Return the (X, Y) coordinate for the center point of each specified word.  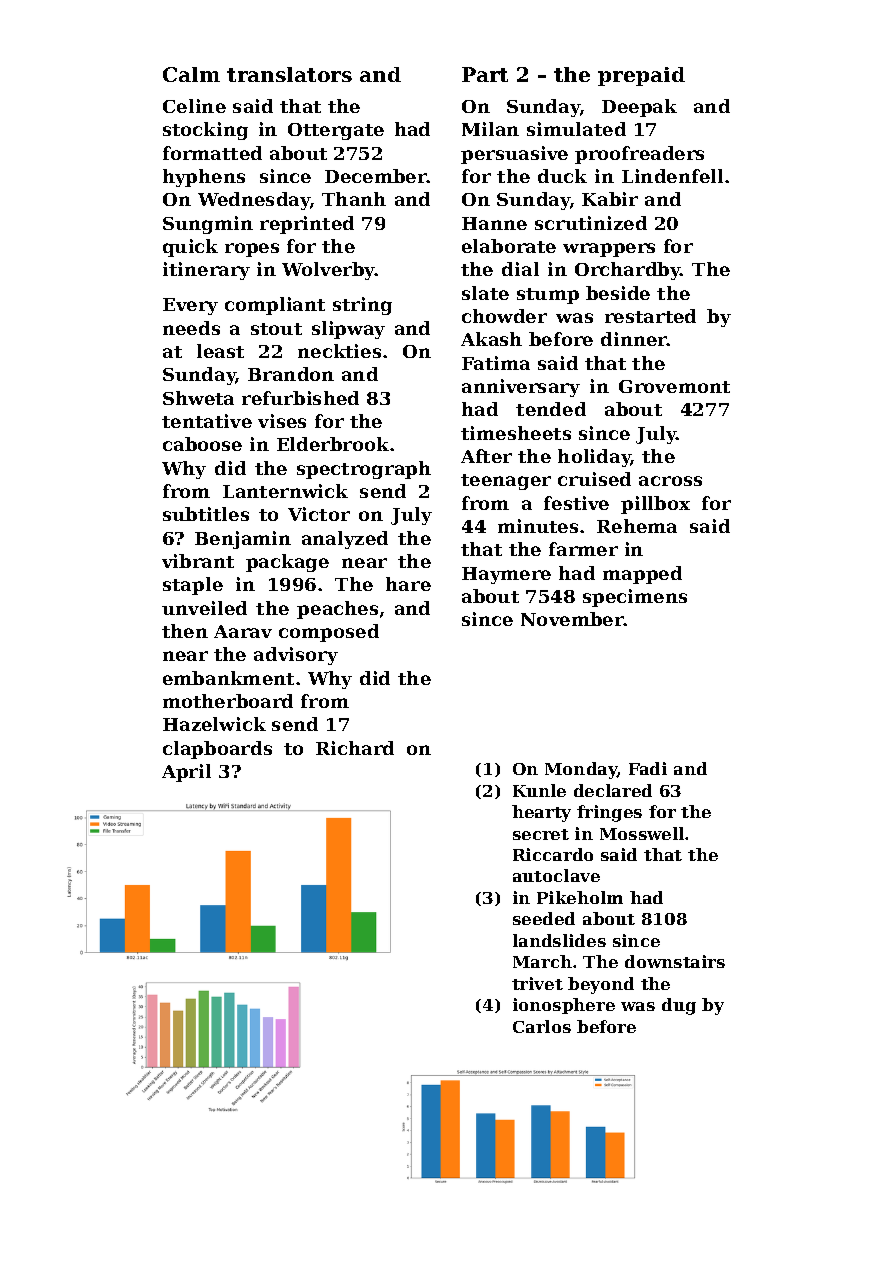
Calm (191, 74)
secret (541, 834)
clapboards (217, 750)
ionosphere (564, 1006)
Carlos (542, 1026)
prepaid (641, 76)
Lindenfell (672, 176)
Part (485, 74)
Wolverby (328, 271)
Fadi (648, 768)
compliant (275, 306)
